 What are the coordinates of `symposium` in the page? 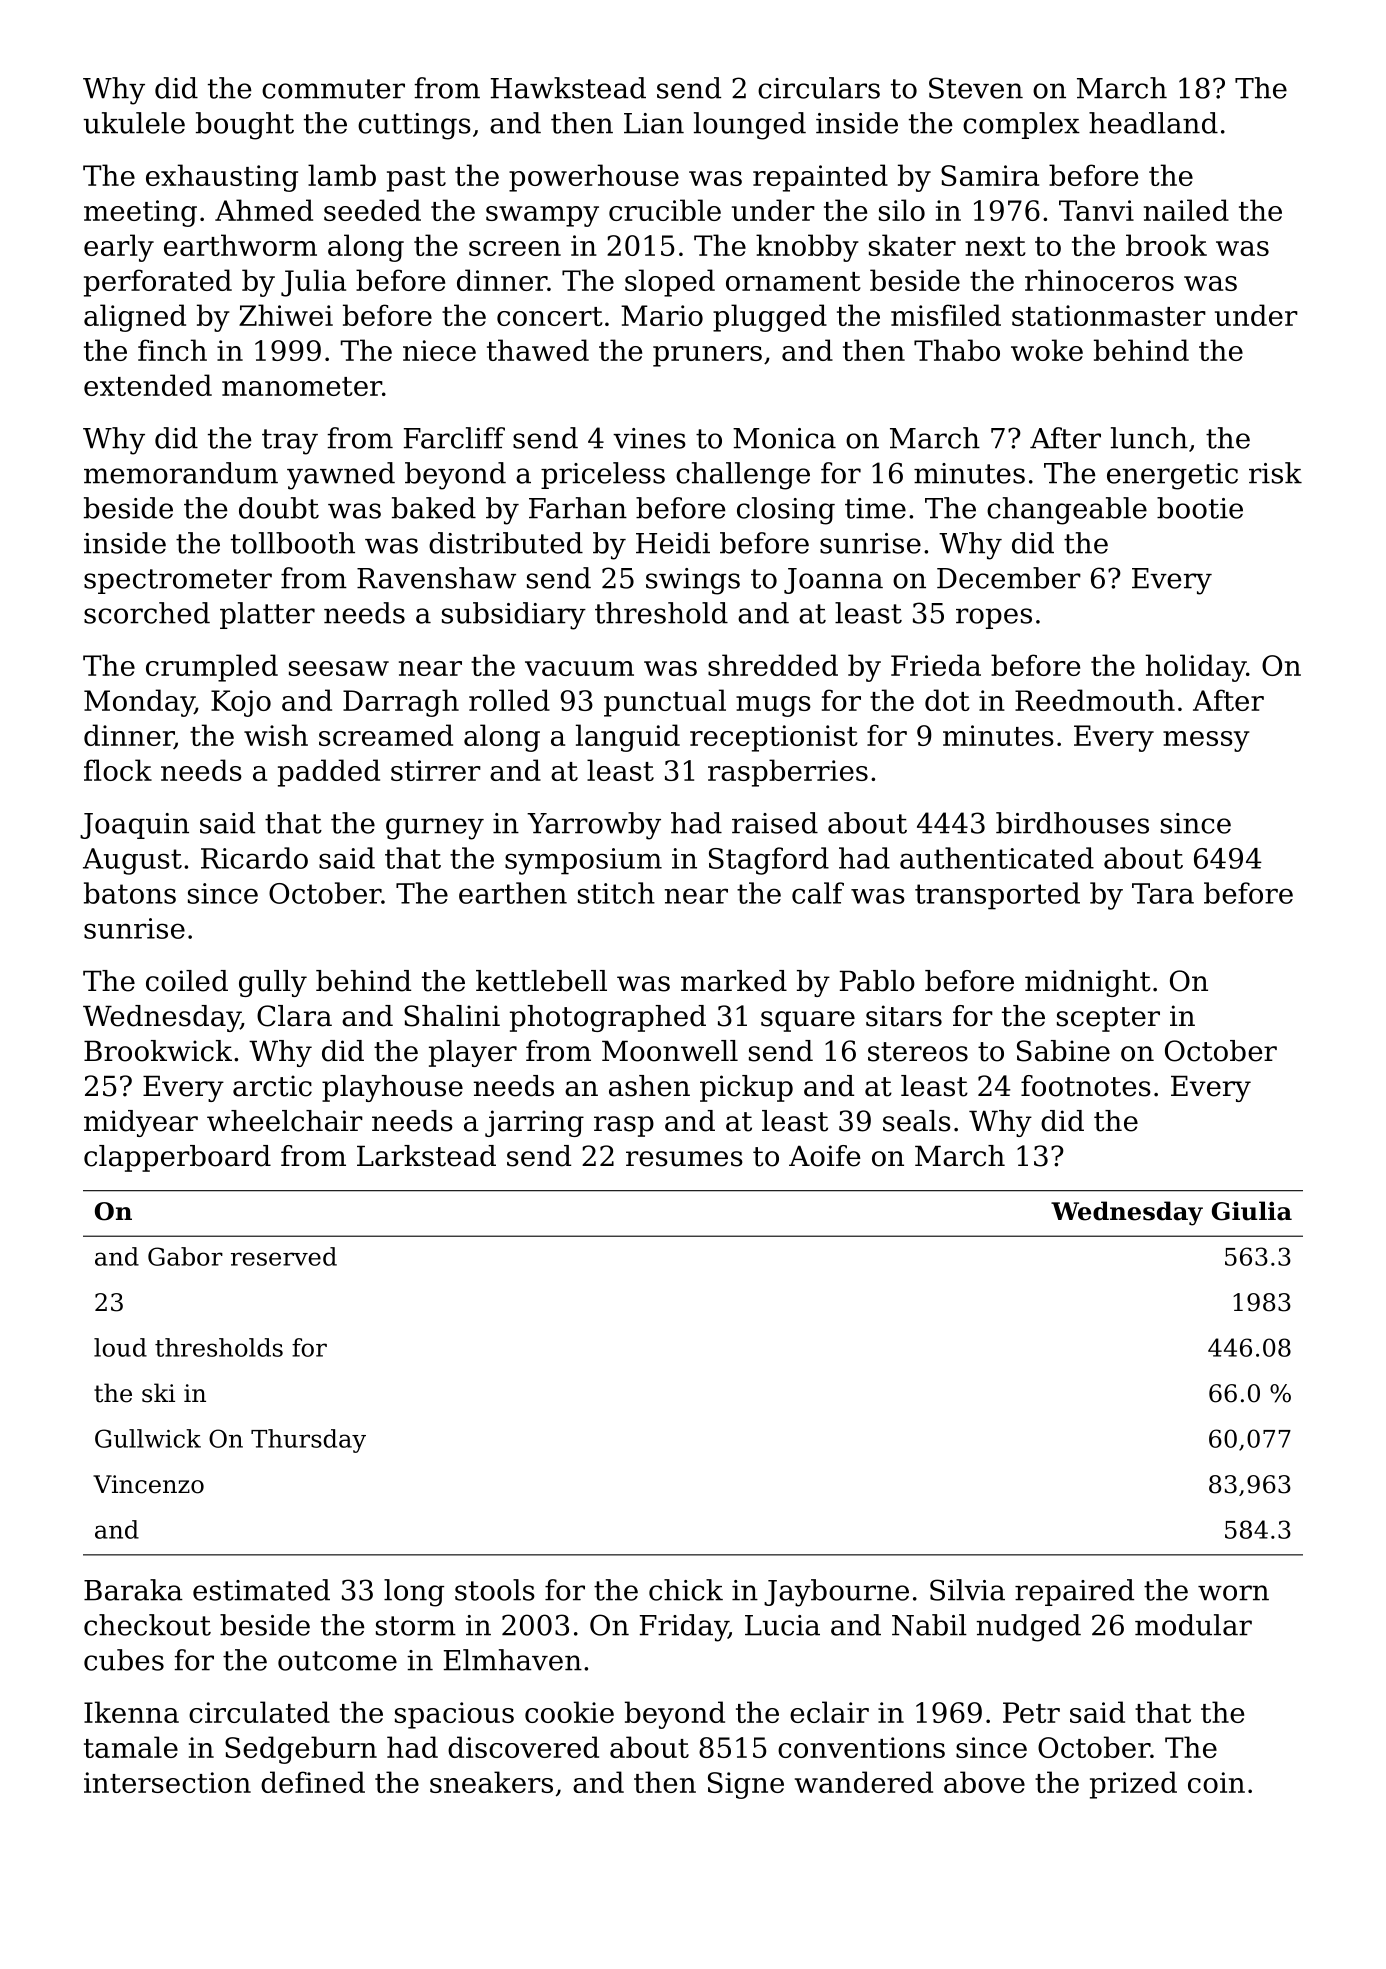 It's located at (583, 861).
